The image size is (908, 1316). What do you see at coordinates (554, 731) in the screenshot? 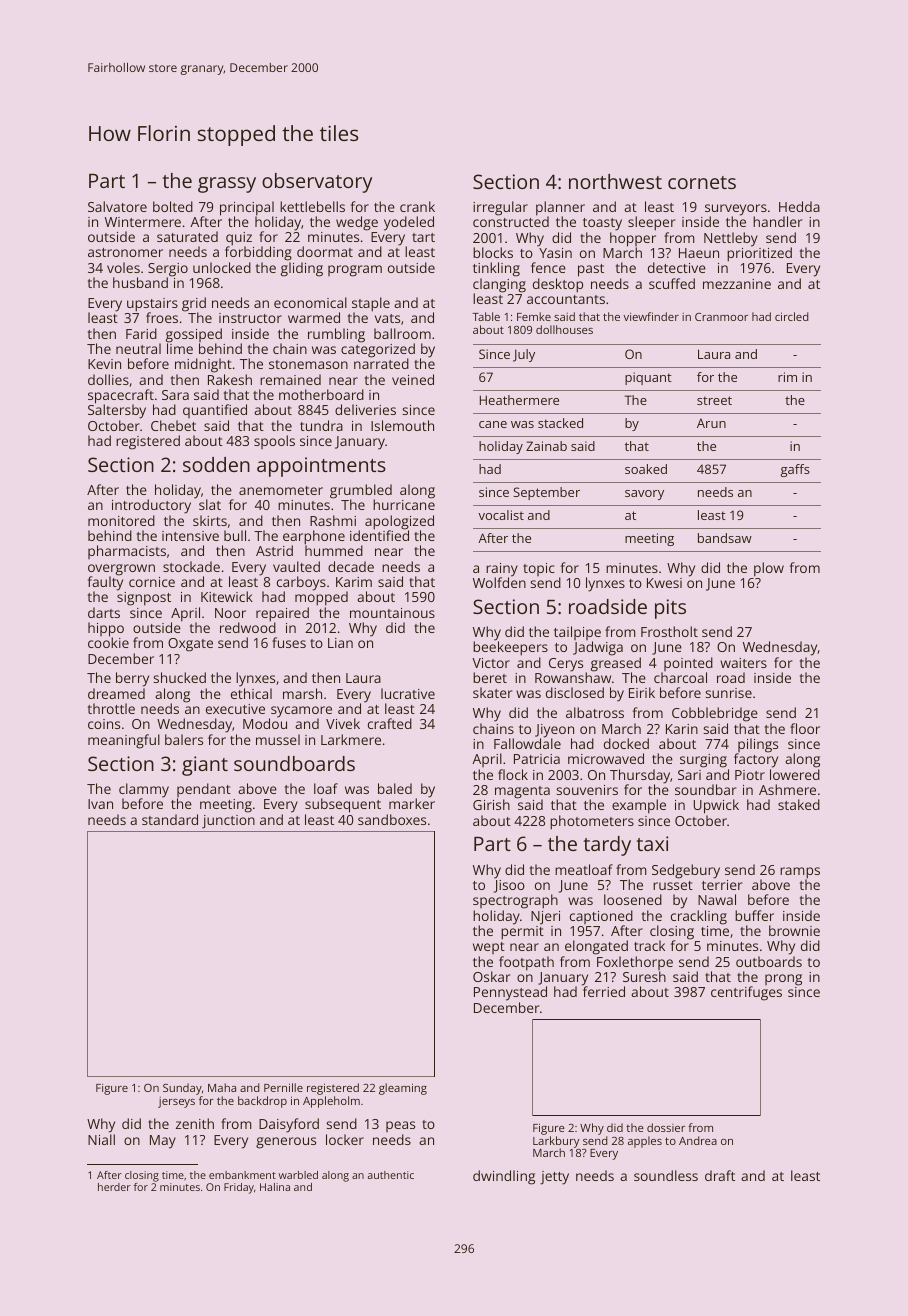
I see `Jiyeon` at bounding box center [554, 731].
